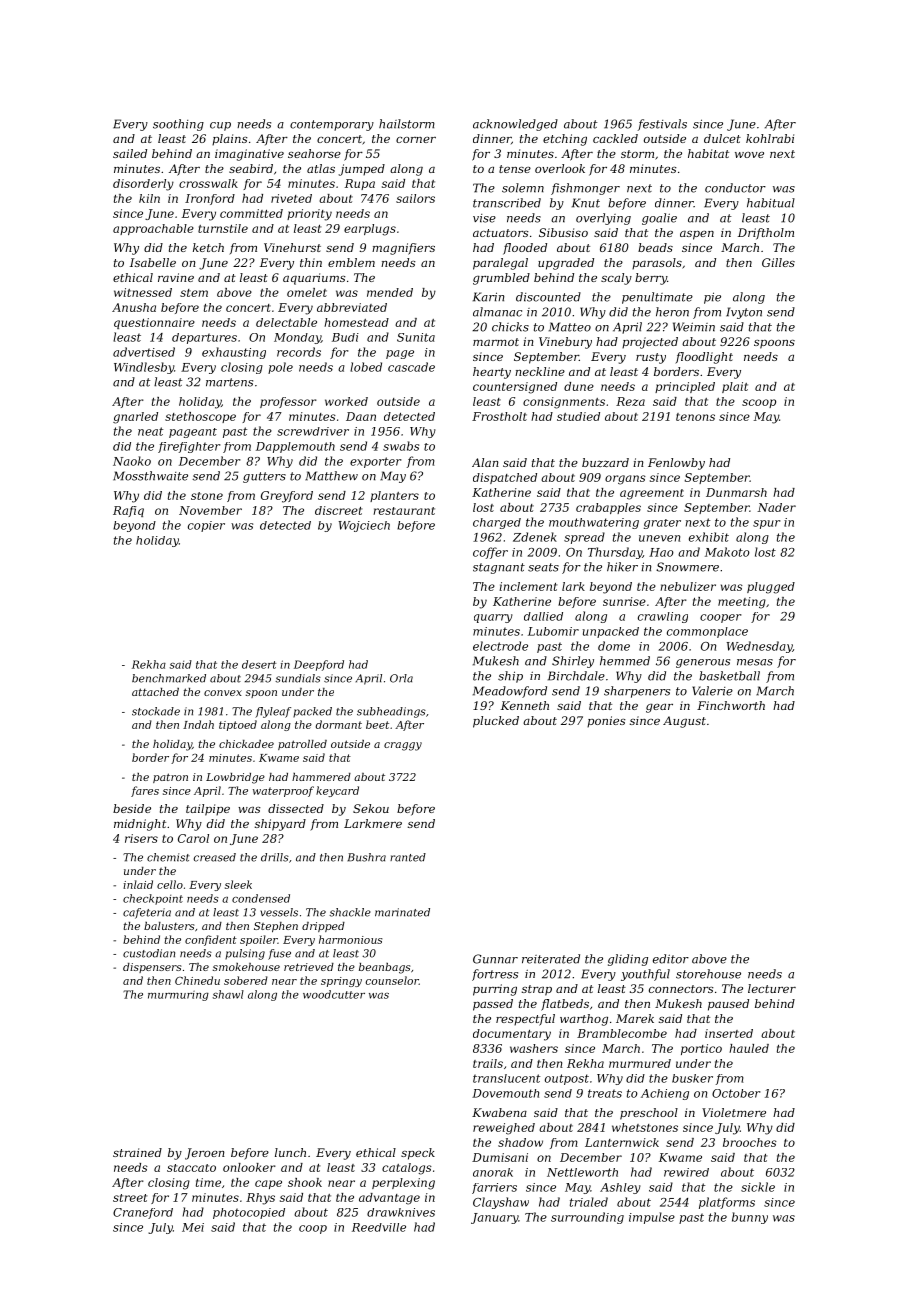 Image resolution: width=908 pixels, height=1316 pixels. I want to click on lecturer, so click(772, 988).
